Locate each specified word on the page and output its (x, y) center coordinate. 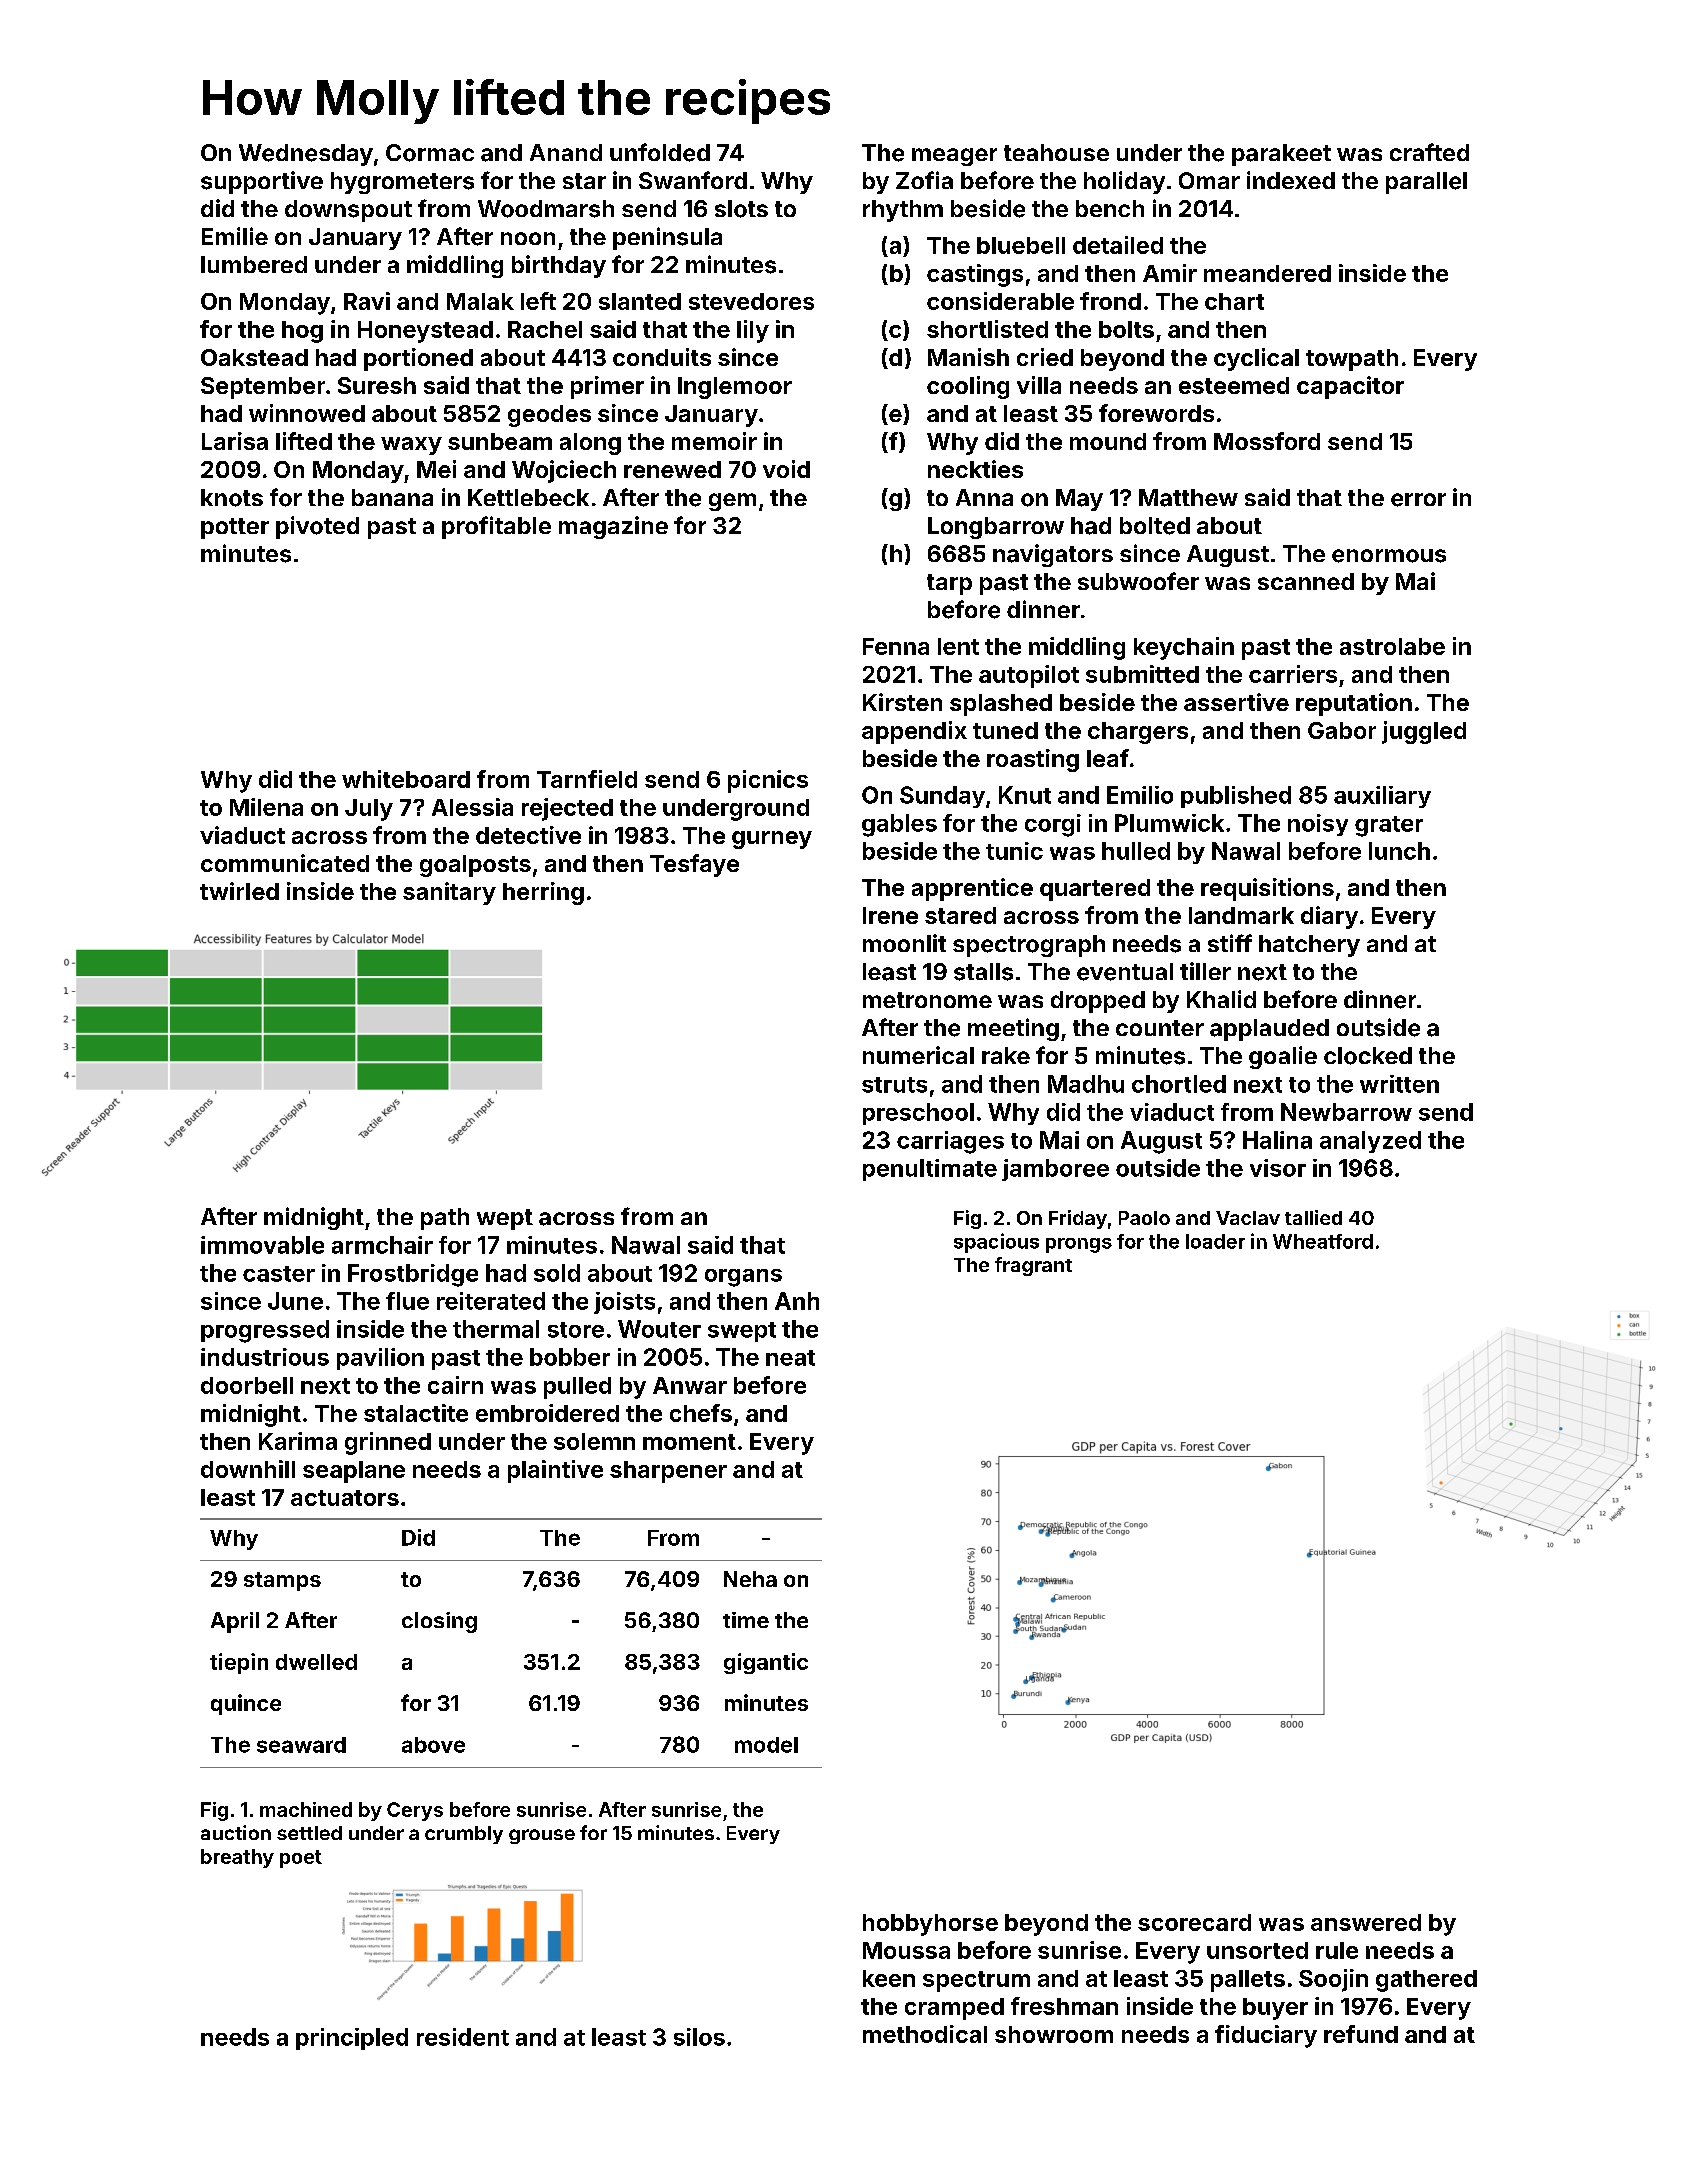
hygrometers (402, 183)
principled (352, 2039)
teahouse (1056, 152)
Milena (266, 807)
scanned (1306, 581)
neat (790, 1358)
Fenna (896, 646)
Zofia (924, 180)
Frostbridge (413, 1275)
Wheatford (1323, 1241)
